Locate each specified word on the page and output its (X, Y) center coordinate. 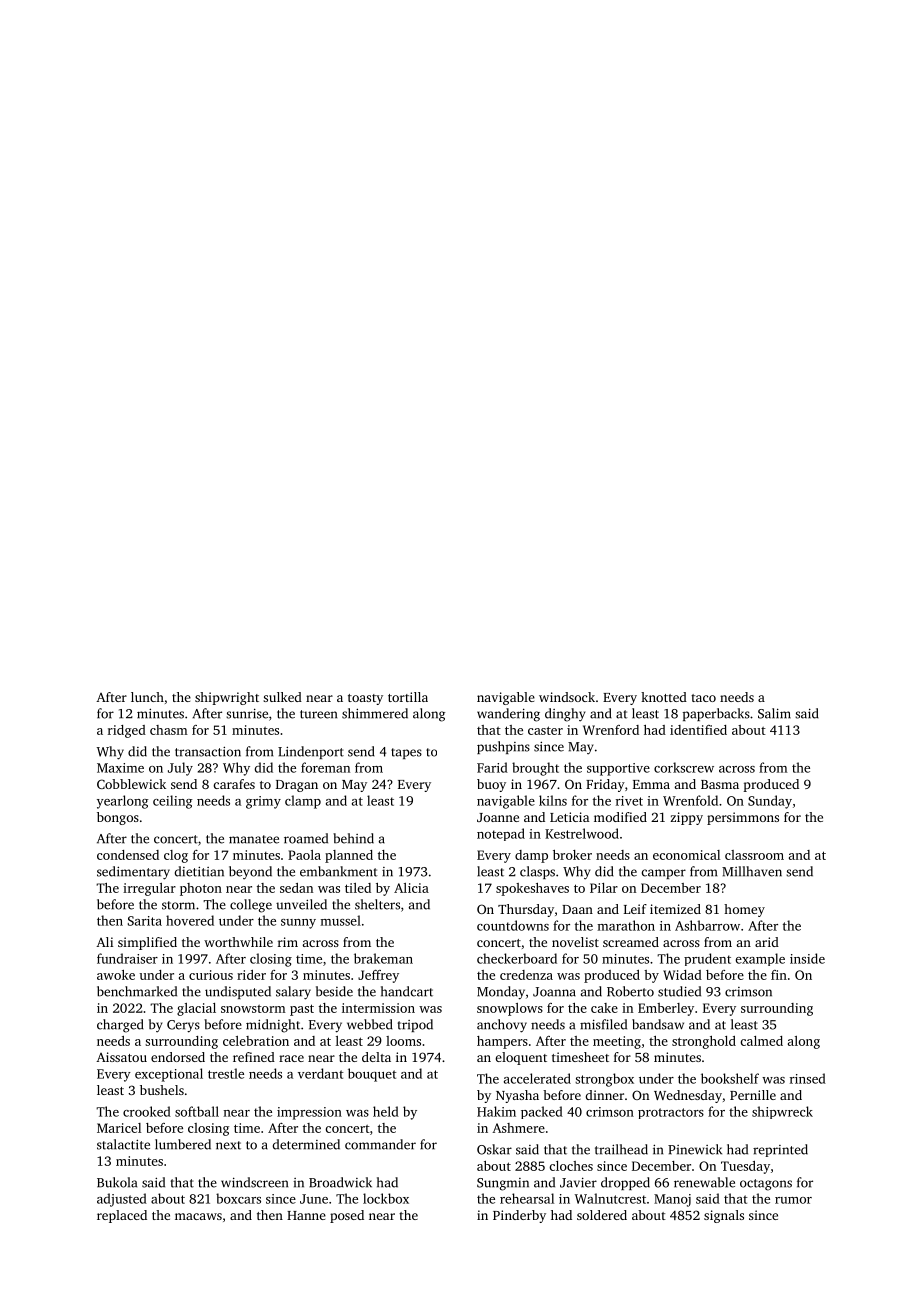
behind (353, 838)
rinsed (808, 1078)
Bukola (117, 1182)
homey (744, 910)
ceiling (173, 802)
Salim (774, 713)
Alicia (411, 888)
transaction (208, 751)
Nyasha (517, 1096)
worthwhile (238, 942)
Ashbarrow (707, 925)
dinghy (565, 715)
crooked (147, 1111)
